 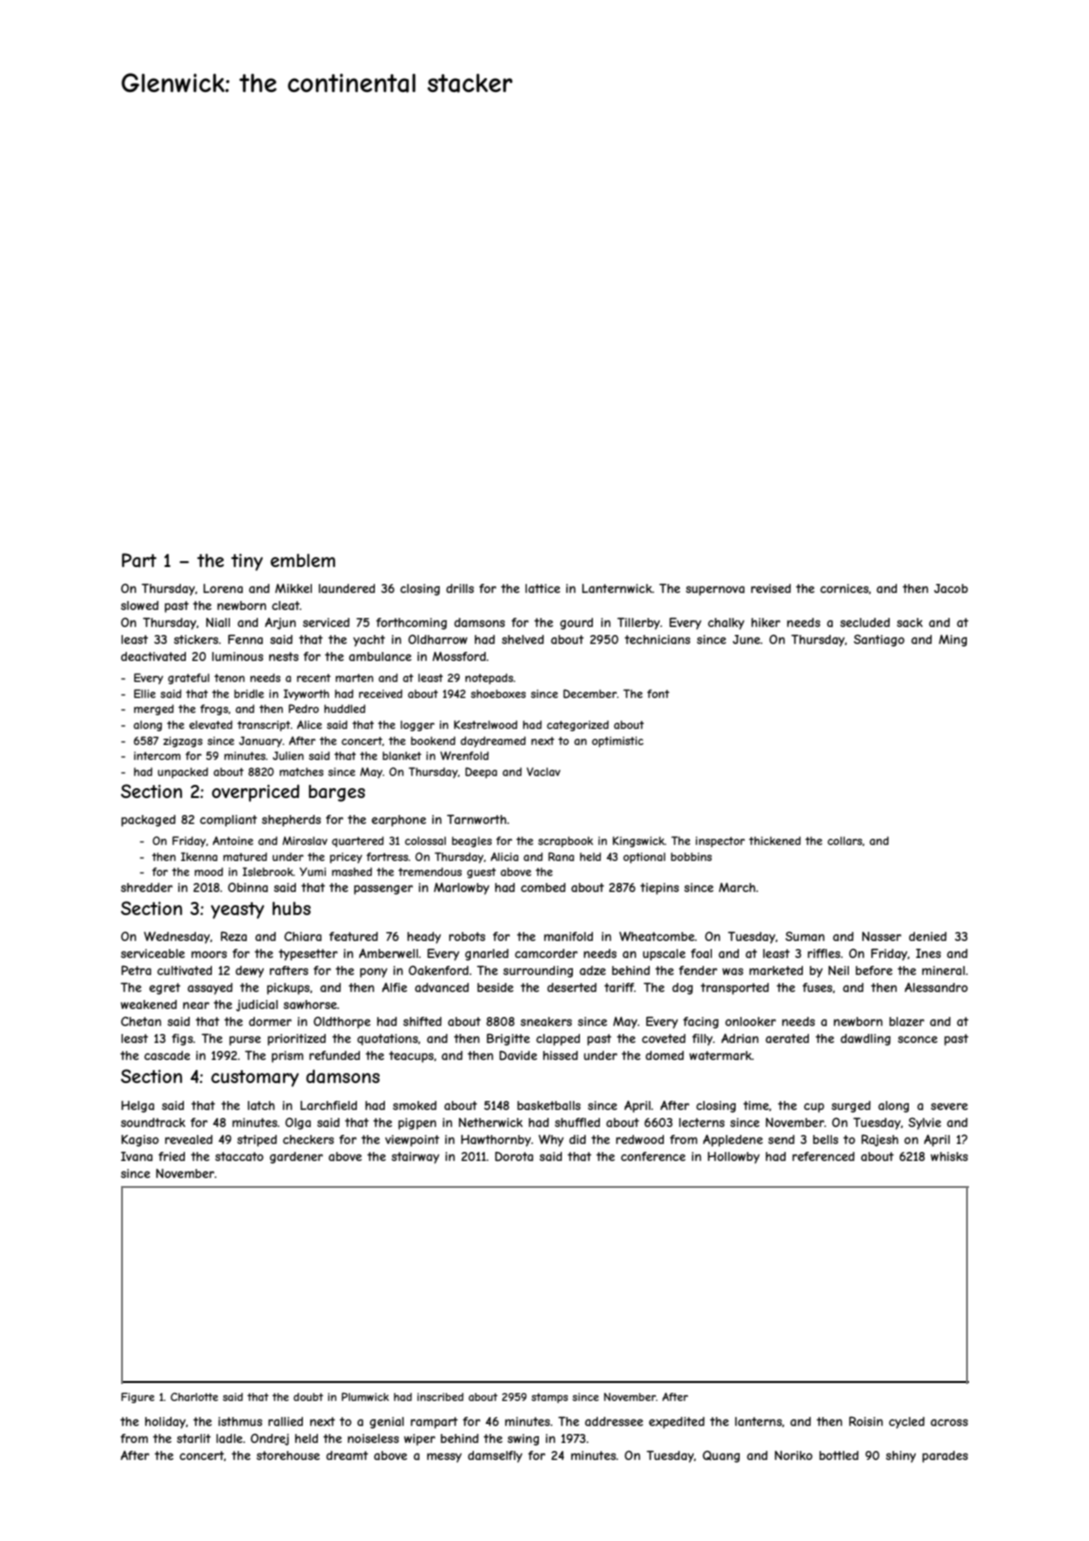 What do you see at coordinates (747, 639) in the screenshot?
I see `June` at bounding box center [747, 639].
